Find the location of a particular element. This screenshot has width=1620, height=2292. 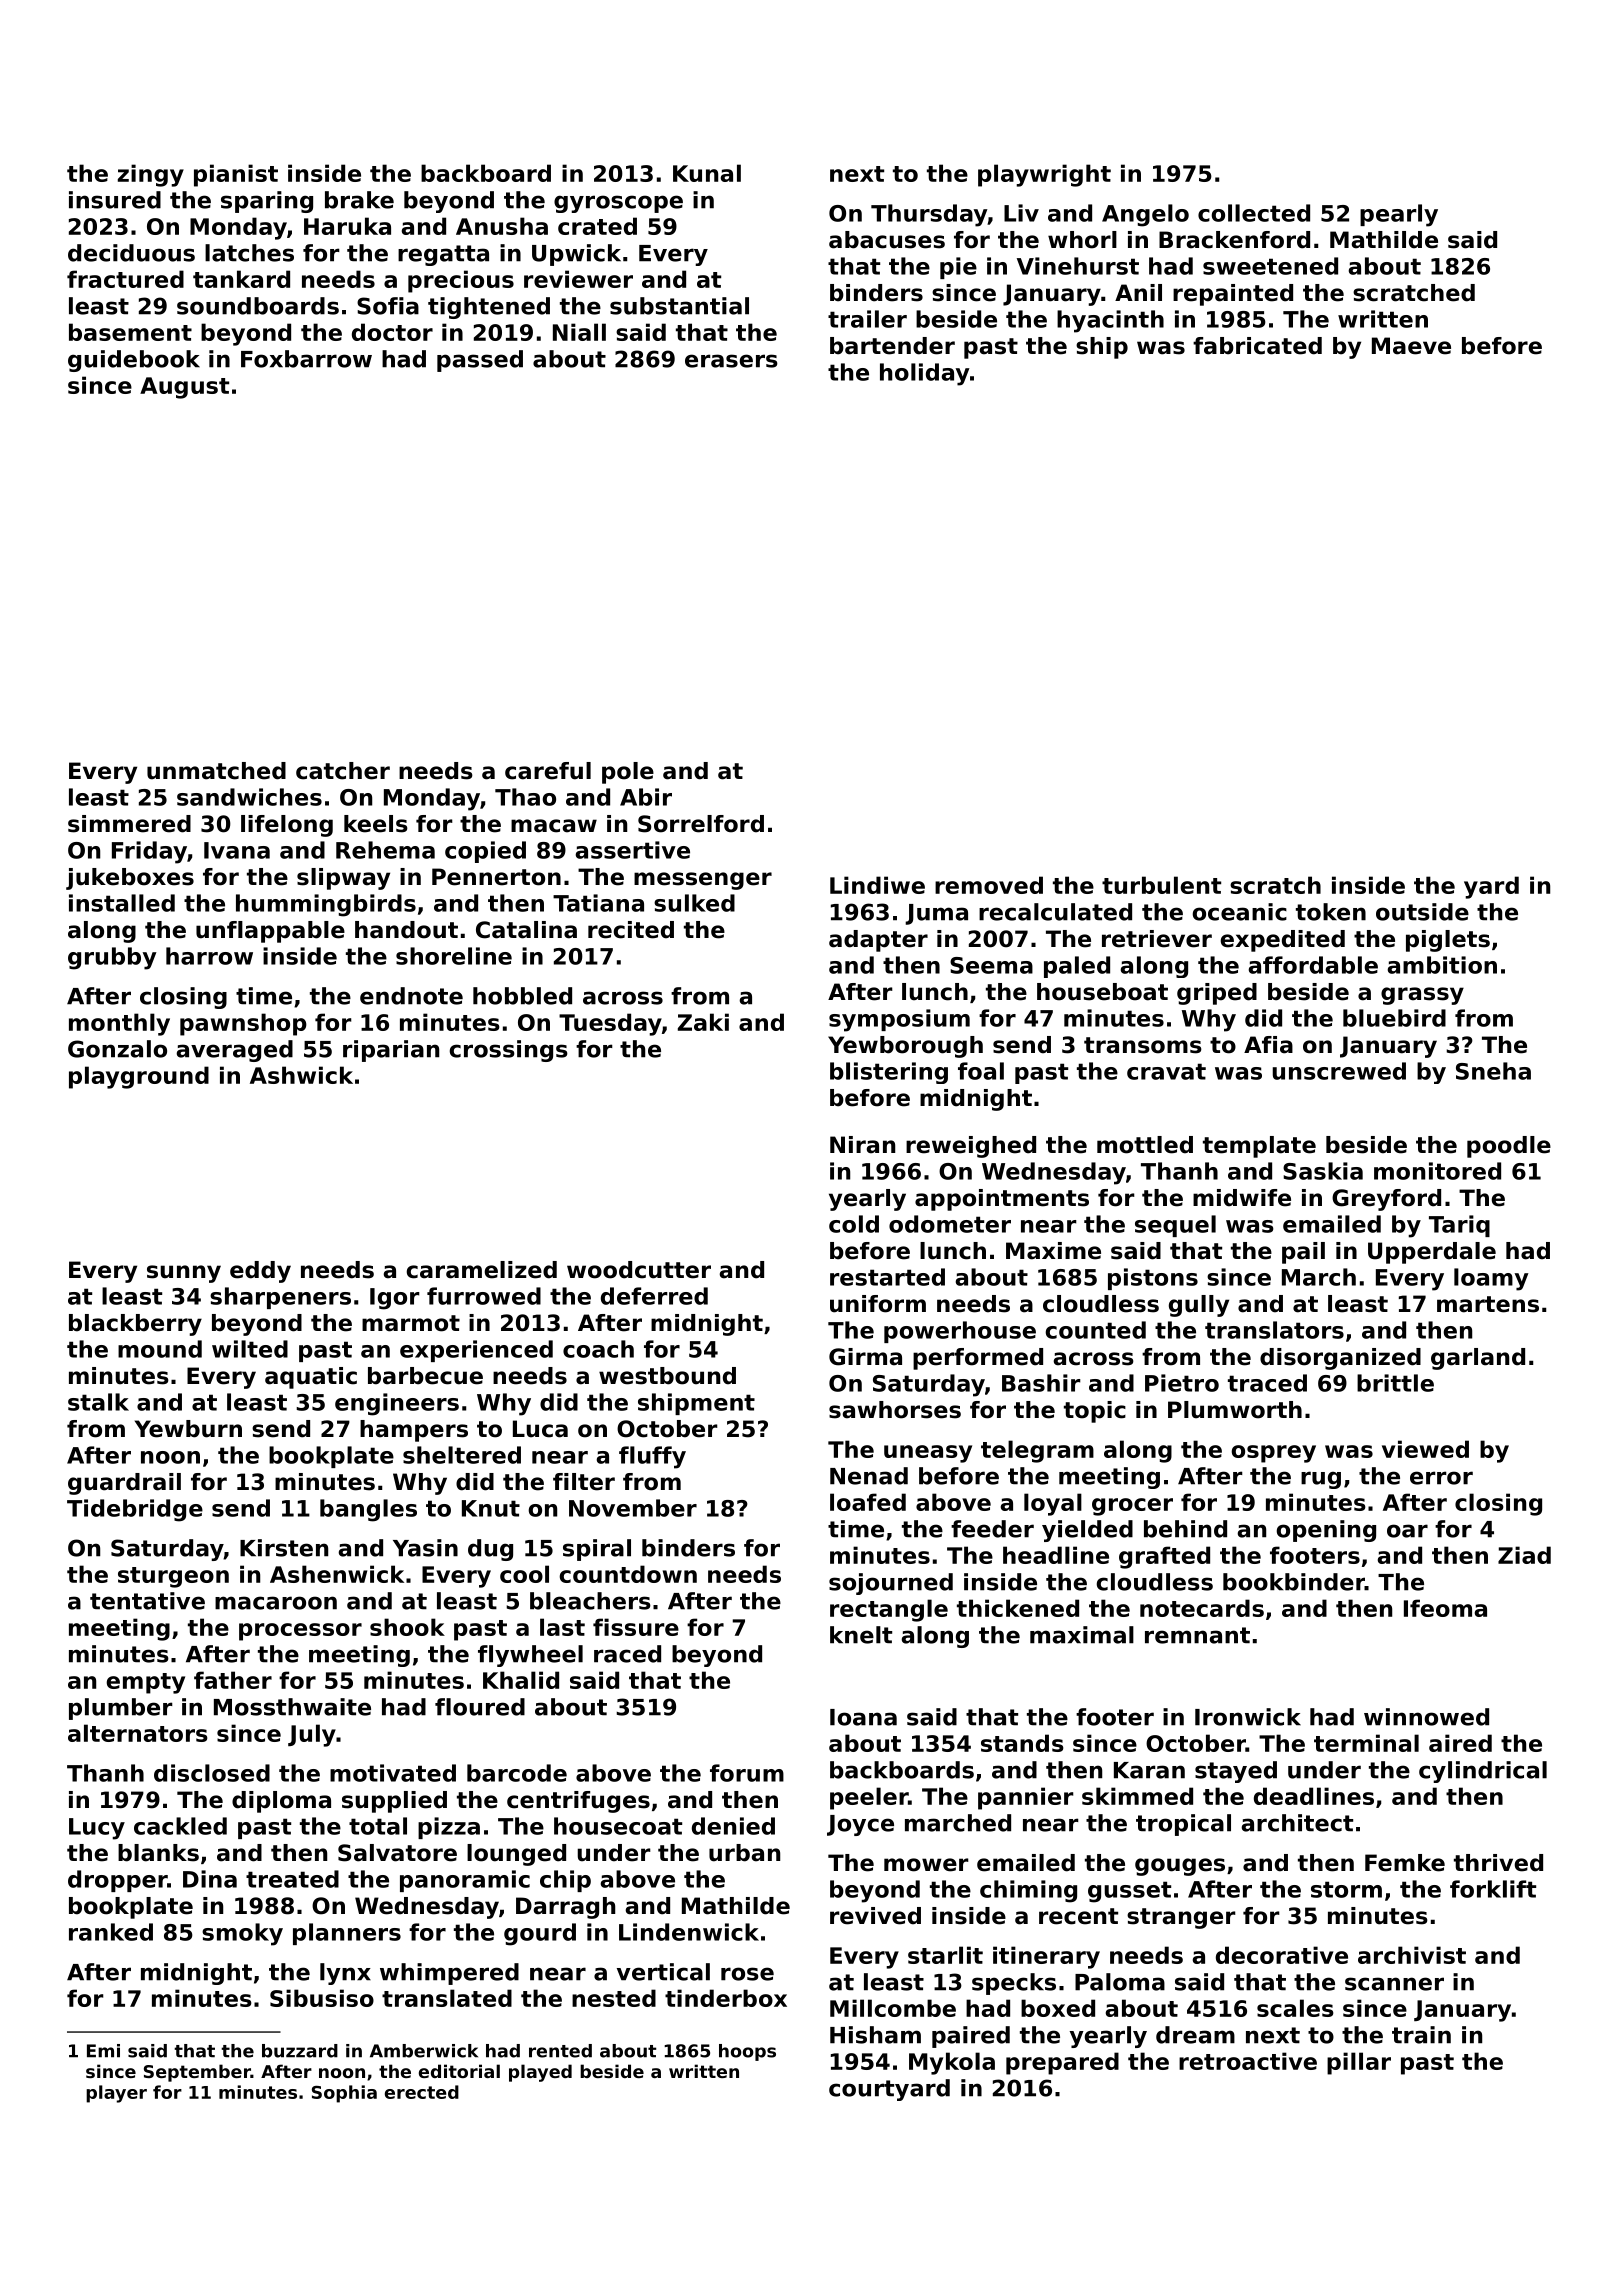

sawhorses is located at coordinates (895, 1410).
